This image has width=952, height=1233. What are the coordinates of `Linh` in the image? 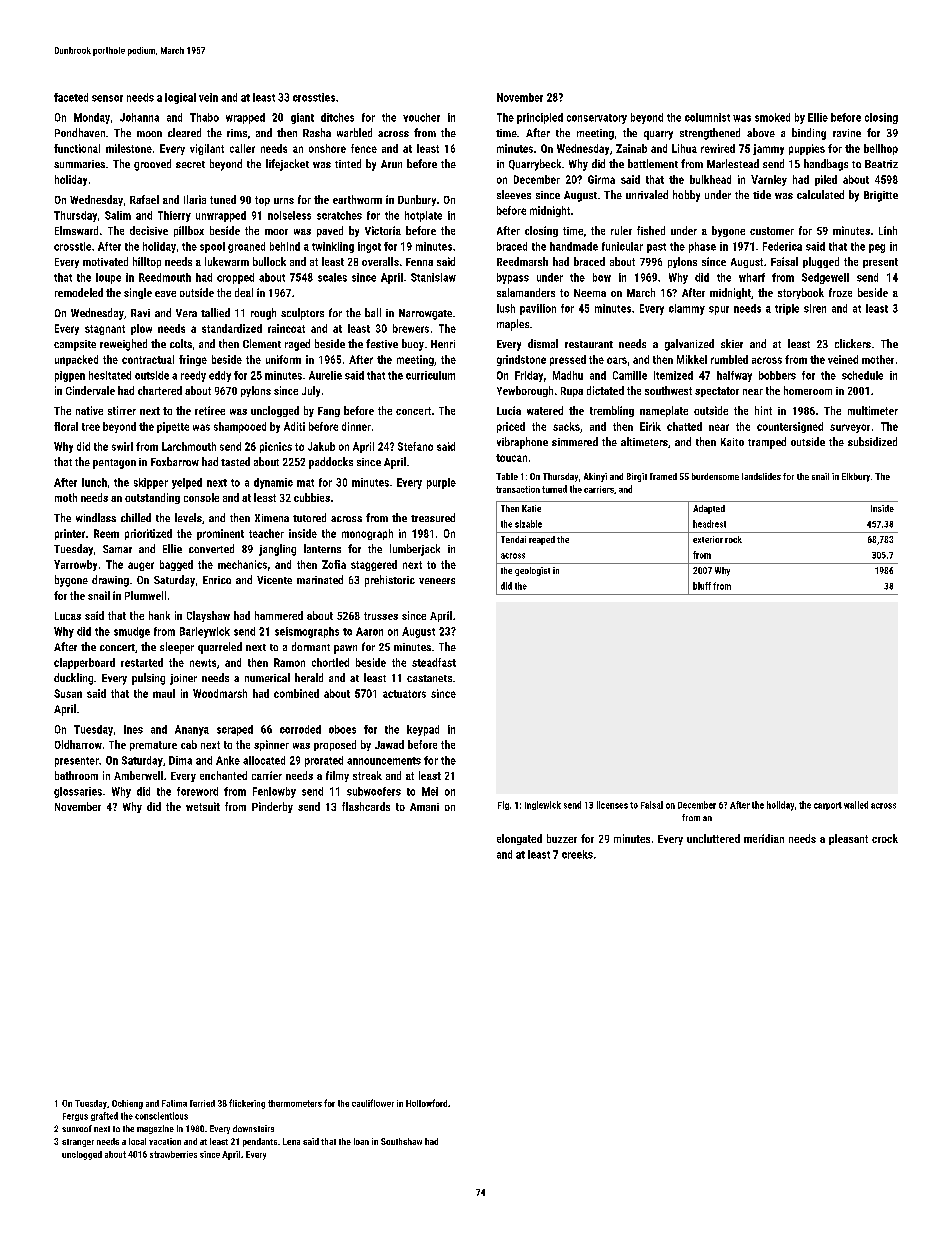 It's located at (888, 230).
